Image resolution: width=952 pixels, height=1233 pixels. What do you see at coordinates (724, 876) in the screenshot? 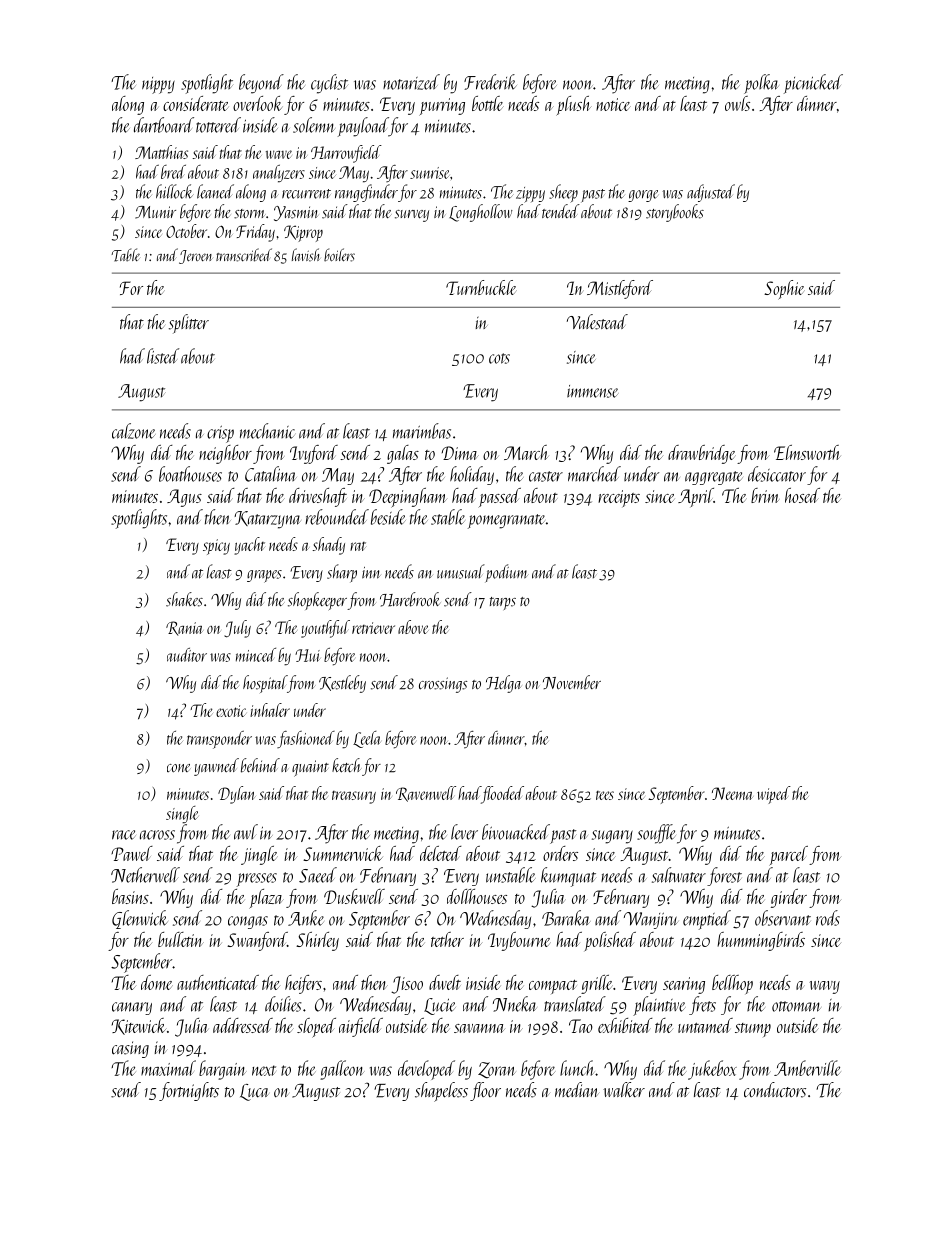
I see `forest` at bounding box center [724, 876].
